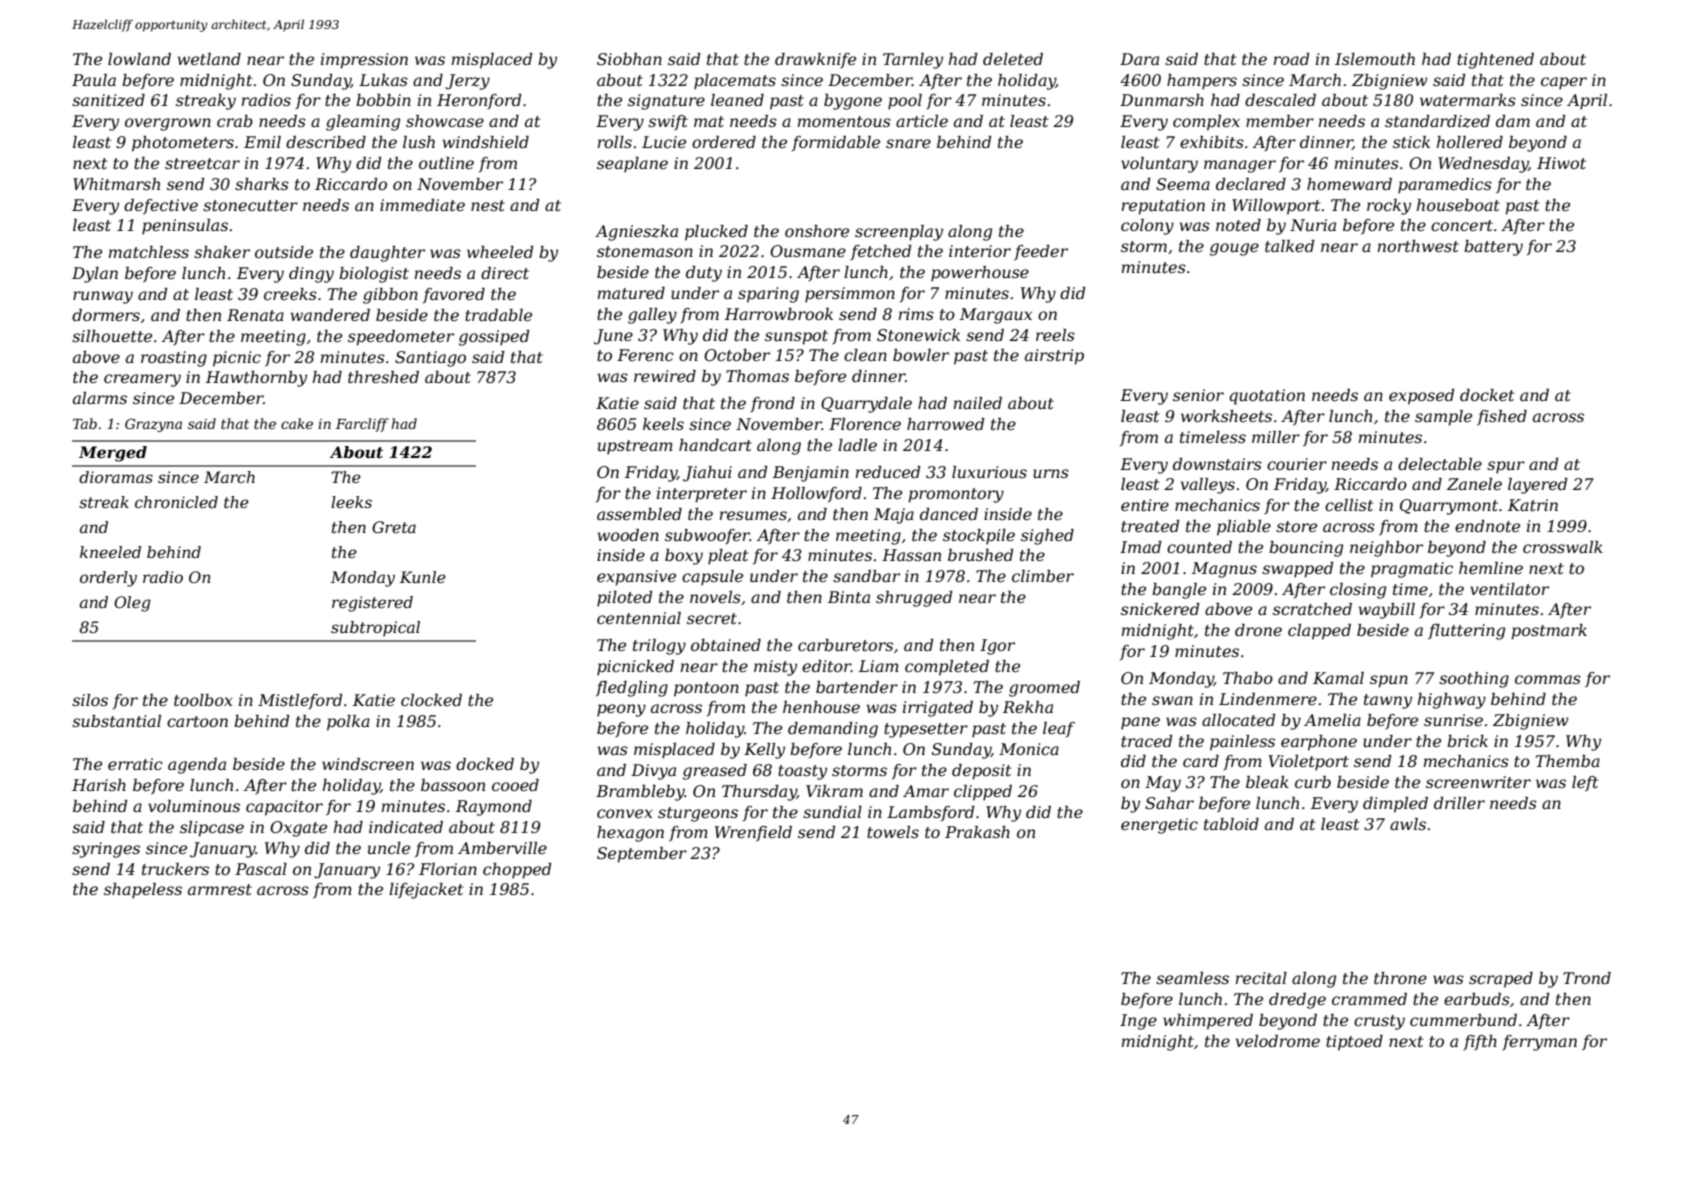 This screenshot has width=1686, height=1192. Describe the element at coordinates (1585, 784) in the screenshot. I see `left` at that location.
